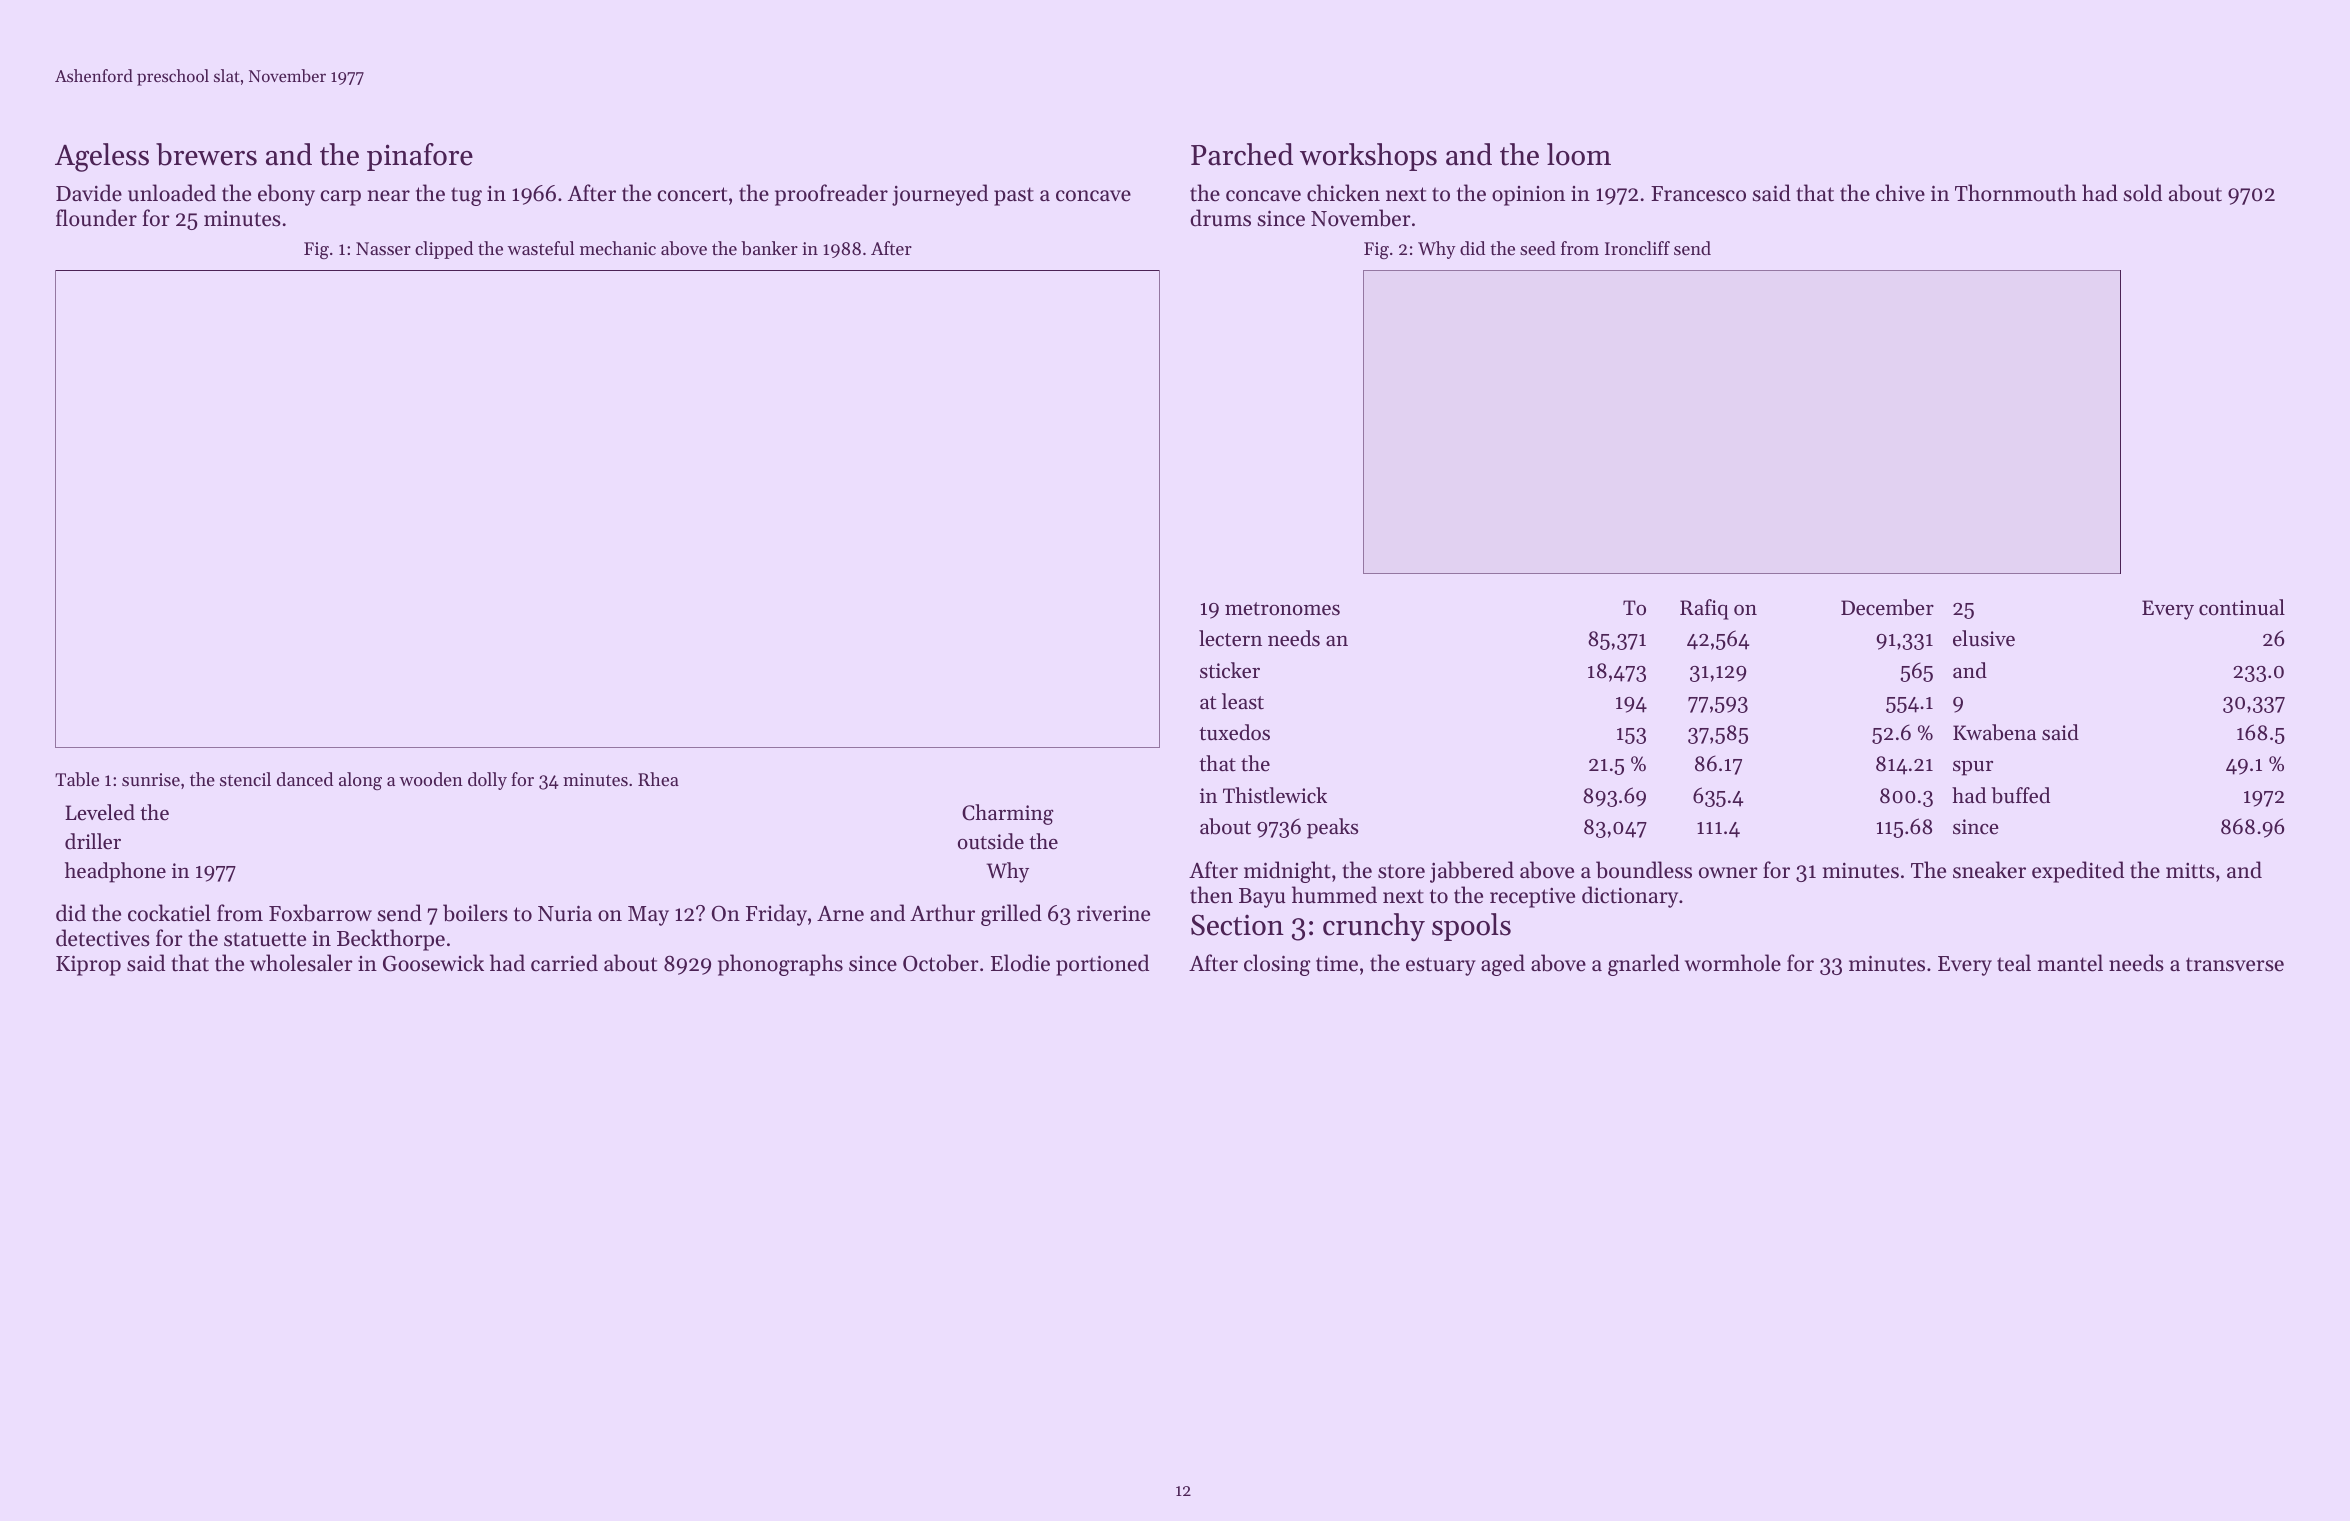 This document has height=1521, width=2350. I want to click on metronomes, so click(1282, 609).
